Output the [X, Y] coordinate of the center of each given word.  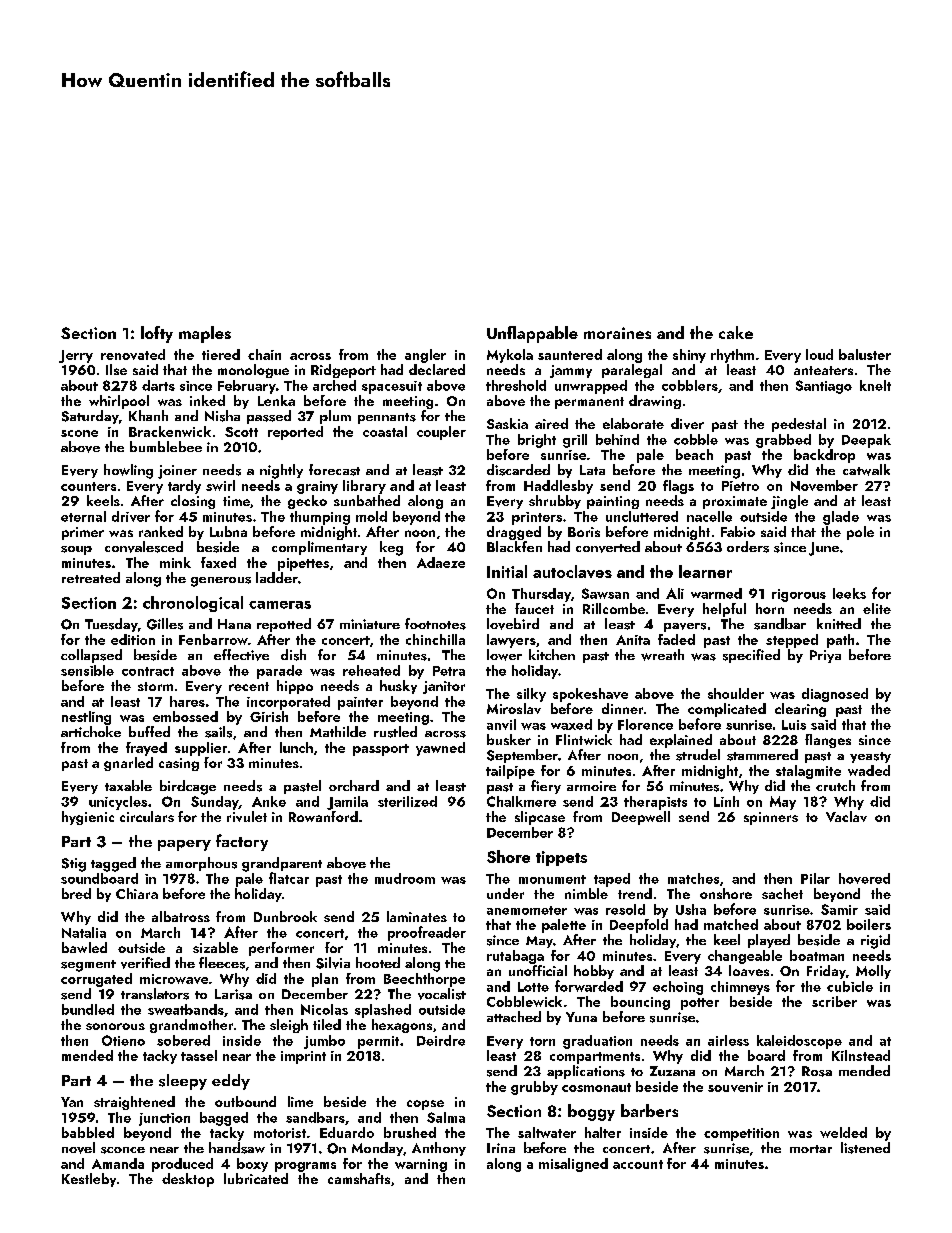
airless [728, 1040]
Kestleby [89, 1180]
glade [841, 518]
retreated [91, 577]
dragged [514, 533]
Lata [592, 470]
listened [865, 1148]
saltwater [547, 1132]
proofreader [427, 933]
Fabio [738, 531]
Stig [74, 865]
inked [207, 400]
